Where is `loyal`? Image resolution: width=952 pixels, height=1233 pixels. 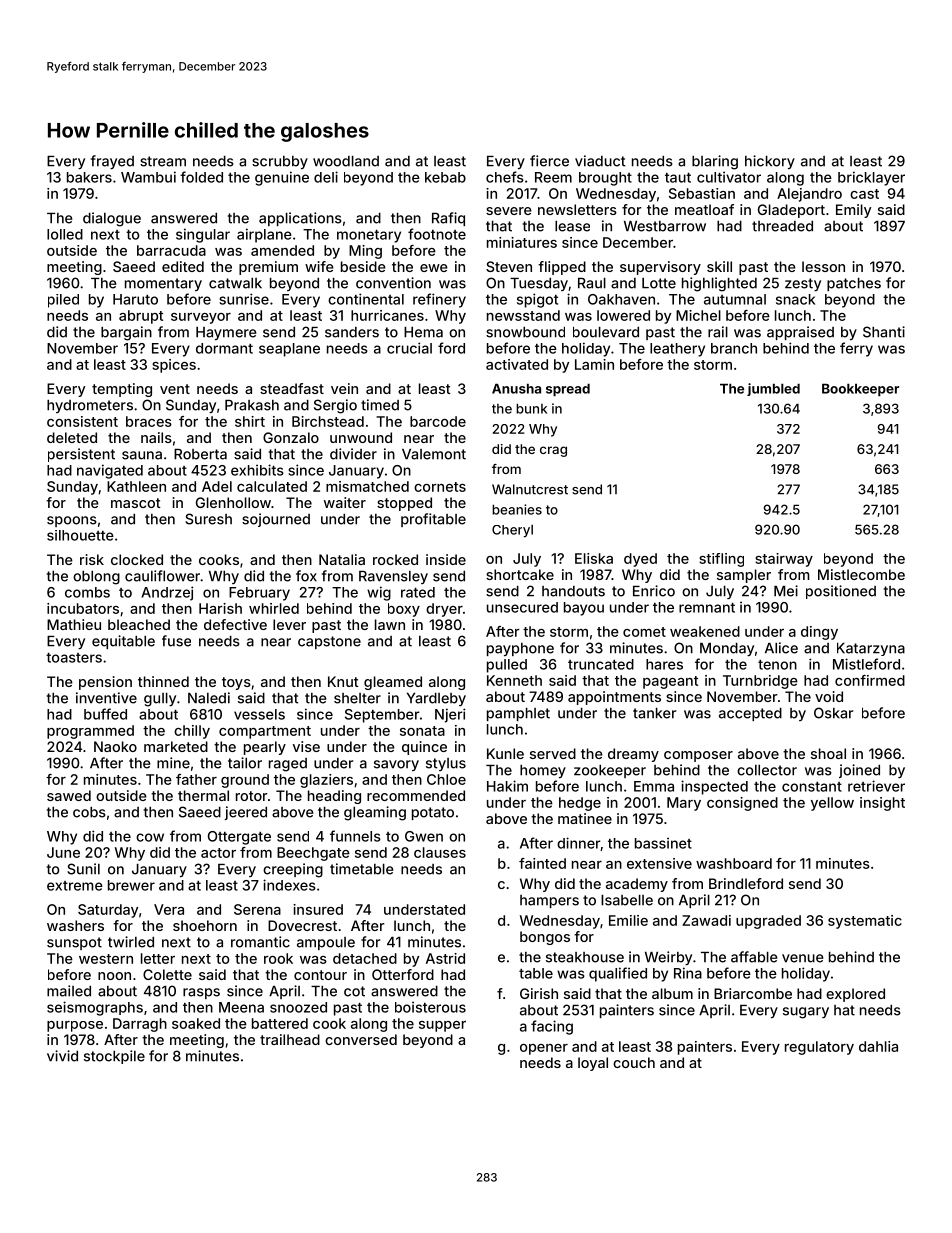 loyal is located at coordinates (593, 1064).
